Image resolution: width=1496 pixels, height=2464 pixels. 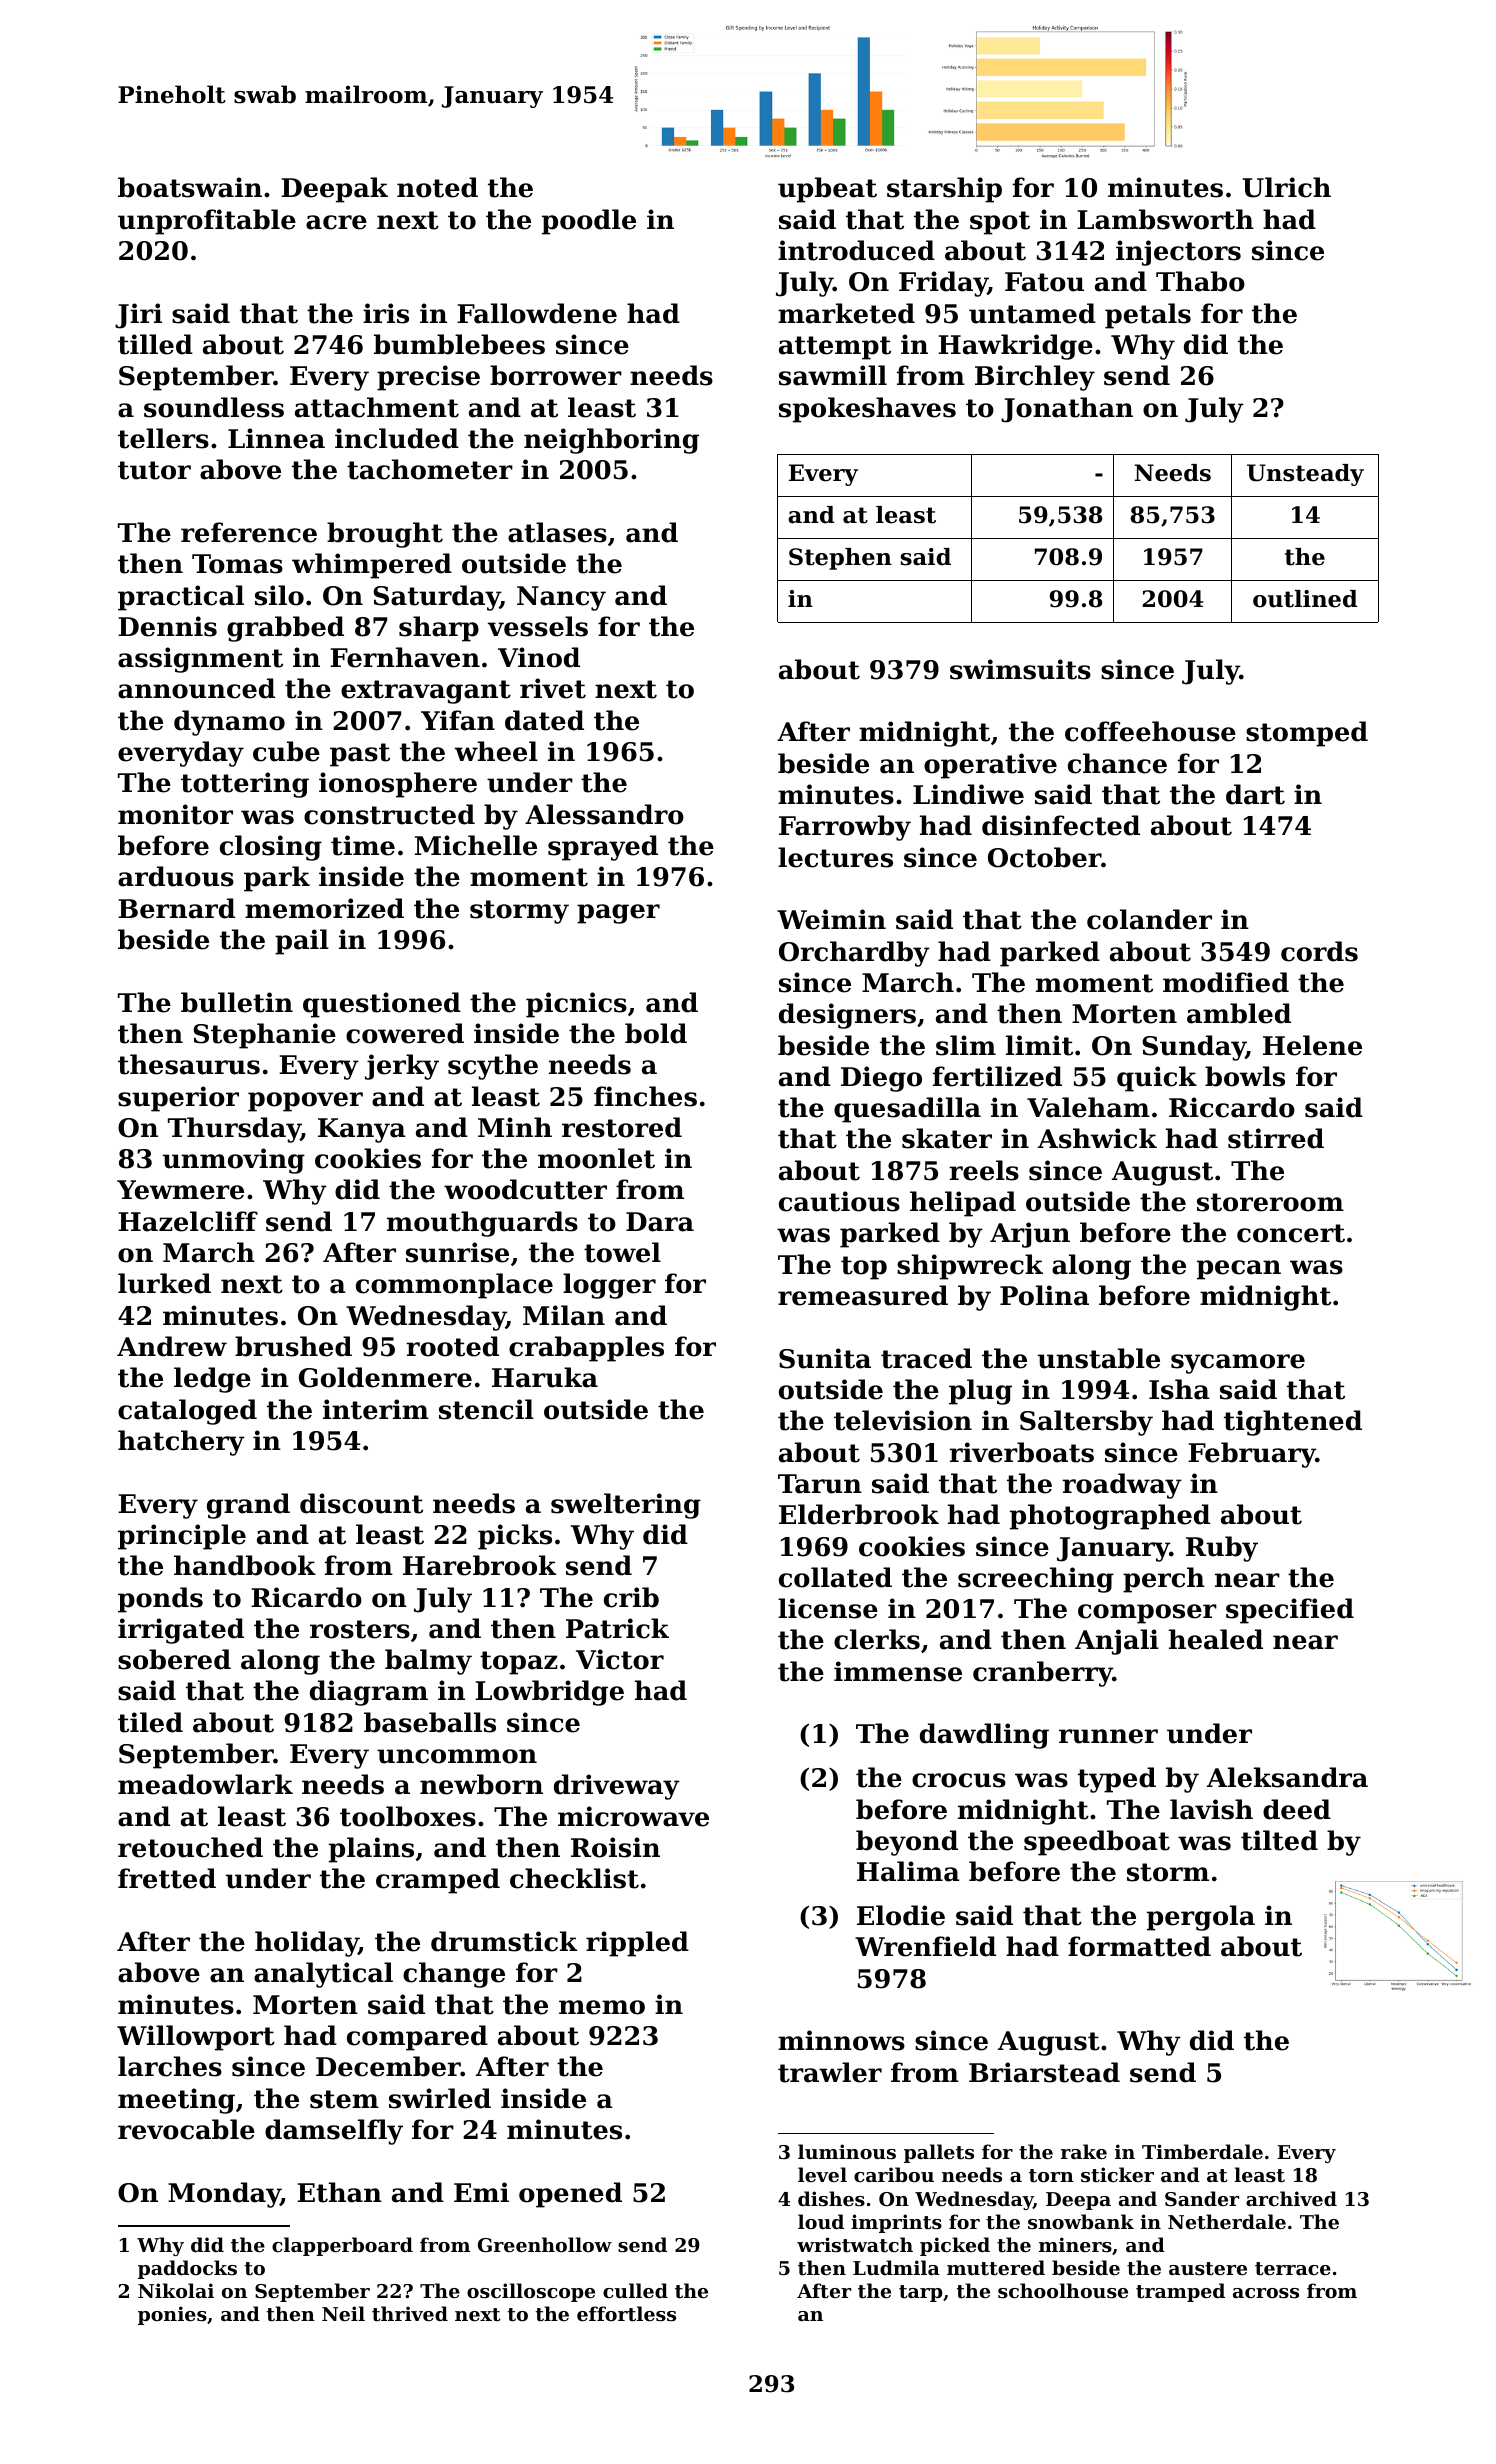 I want to click on discount, so click(x=361, y=1503).
